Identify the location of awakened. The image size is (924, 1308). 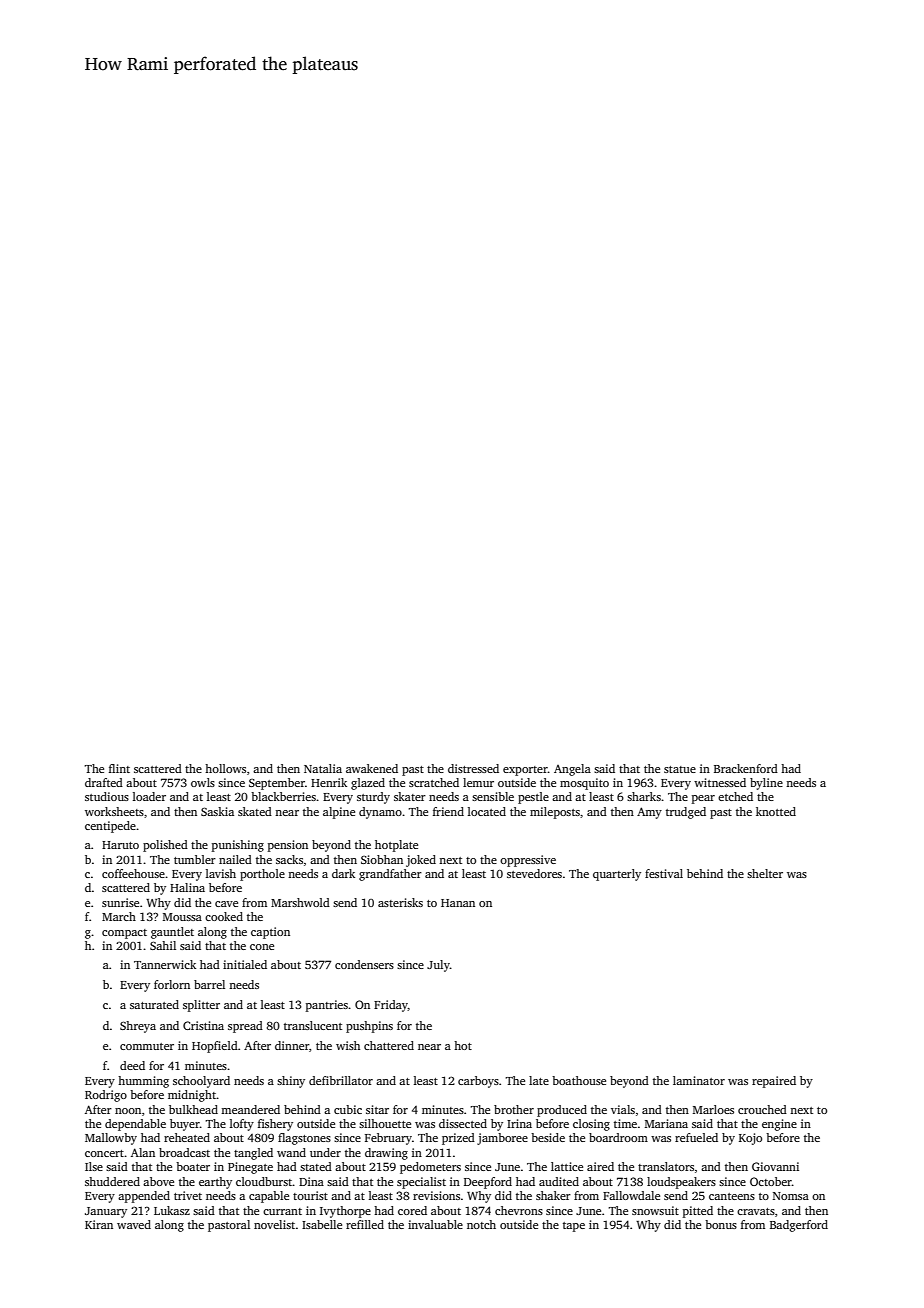
(372, 768).
